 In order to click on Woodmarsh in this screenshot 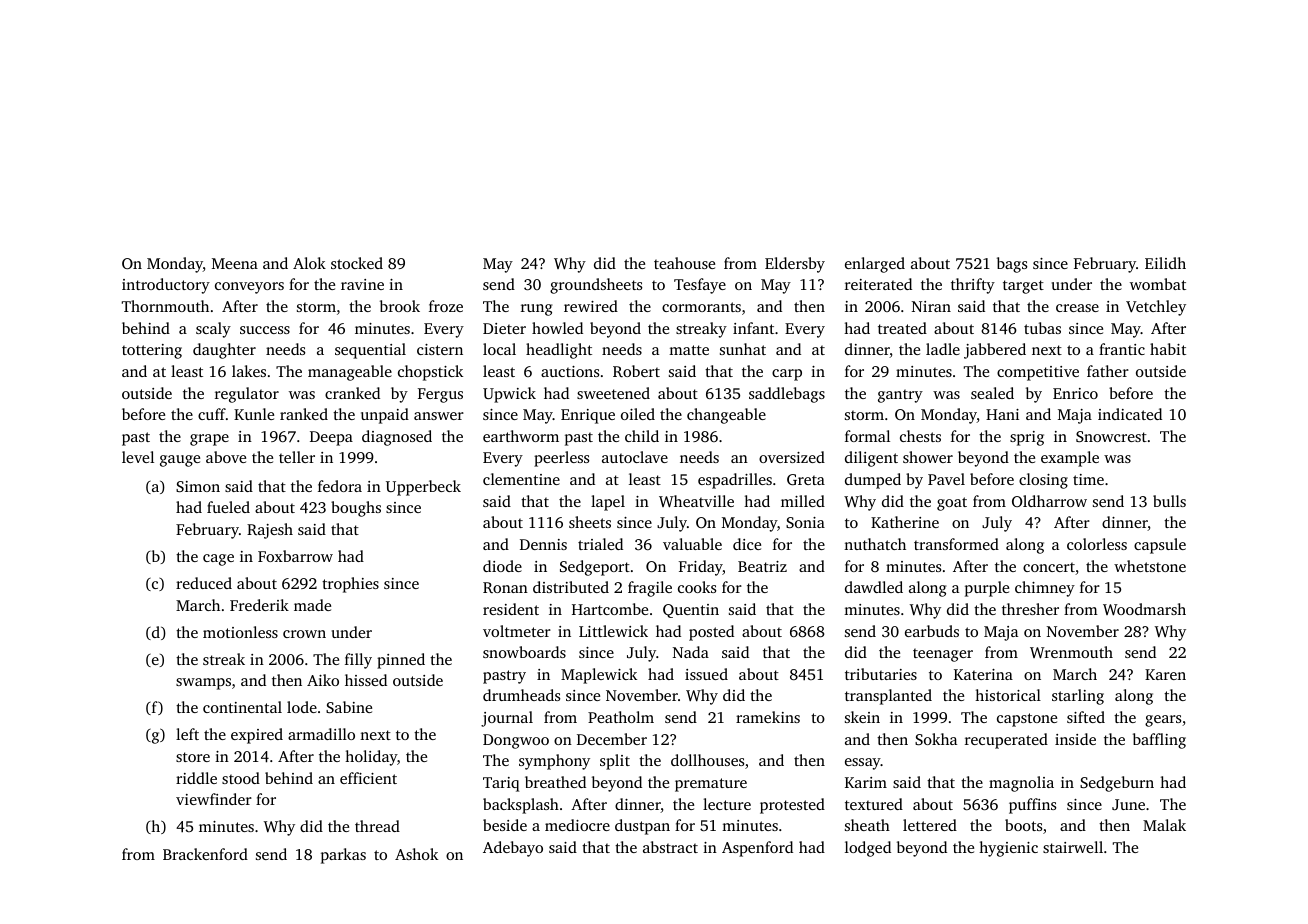, I will do `click(1144, 609)`.
